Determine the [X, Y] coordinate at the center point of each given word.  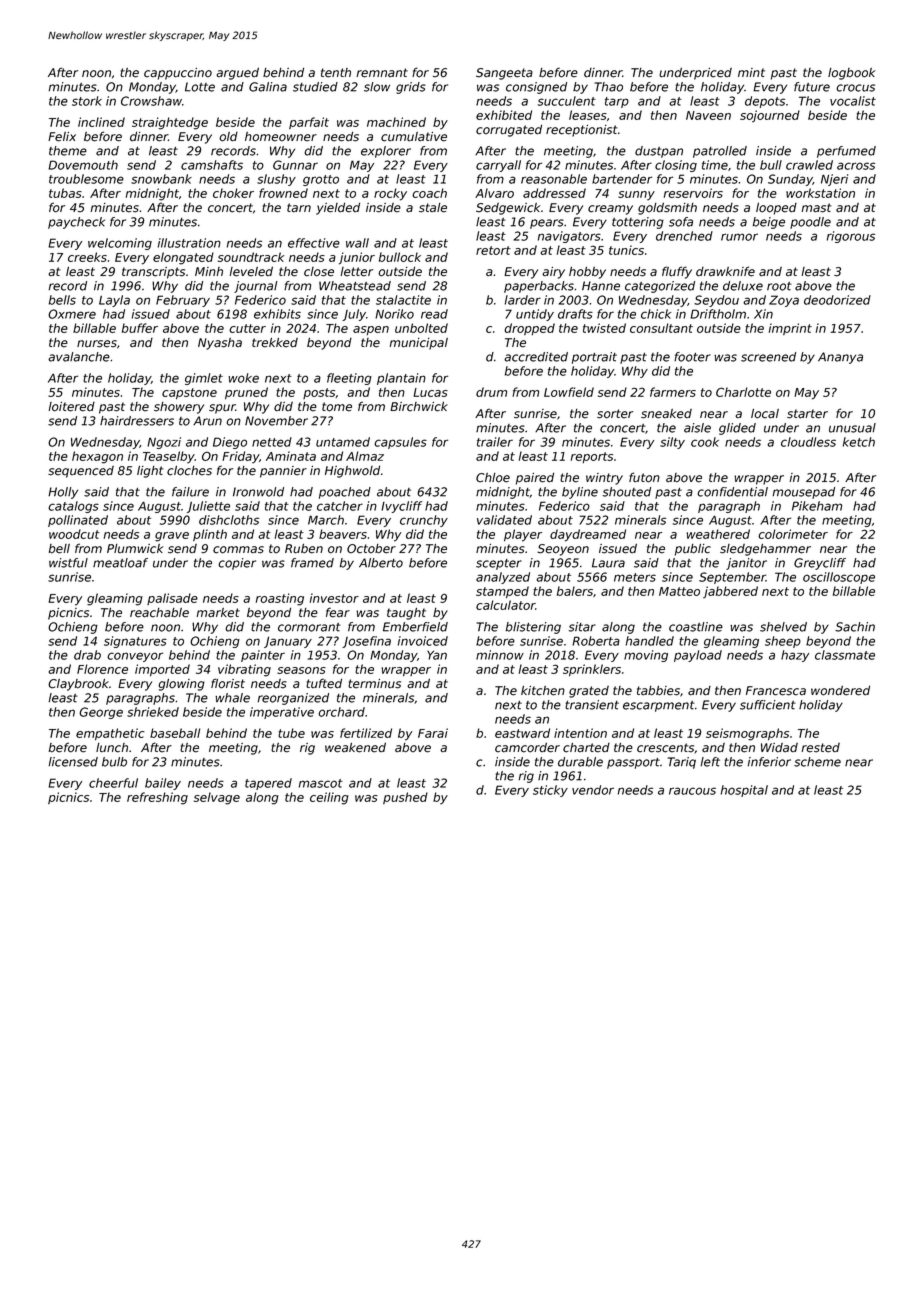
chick [656, 314]
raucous [692, 791]
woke [243, 378]
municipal [418, 344]
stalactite [403, 300]
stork [87, 101]
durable [580, 762]
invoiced [423, 641]
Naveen [708, 115]
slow [377, 87]
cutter [247, 328]
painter [263, 656]
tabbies [658, 691]
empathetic [110, 734]
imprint [790, 329]
